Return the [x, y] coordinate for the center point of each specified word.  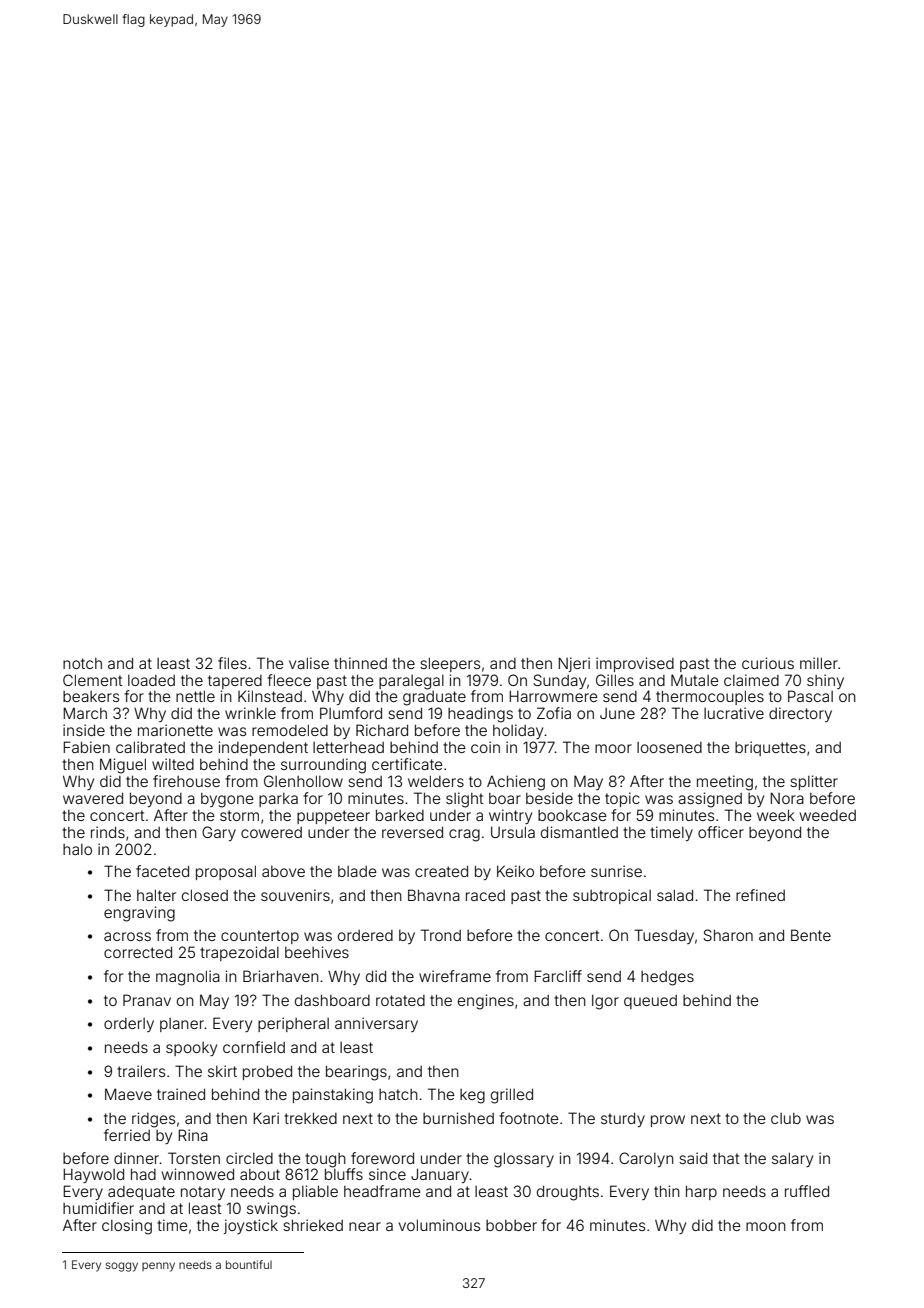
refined [760, 895]
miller [819, 663]
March [85, 713]
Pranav [147, 1000]
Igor [605, 1002]
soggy [122, 1267]
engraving [139, 914]
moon [766, 1226]
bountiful [249, 1264]
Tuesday [664, 936]
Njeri [574, 664]
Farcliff [558, 976]
